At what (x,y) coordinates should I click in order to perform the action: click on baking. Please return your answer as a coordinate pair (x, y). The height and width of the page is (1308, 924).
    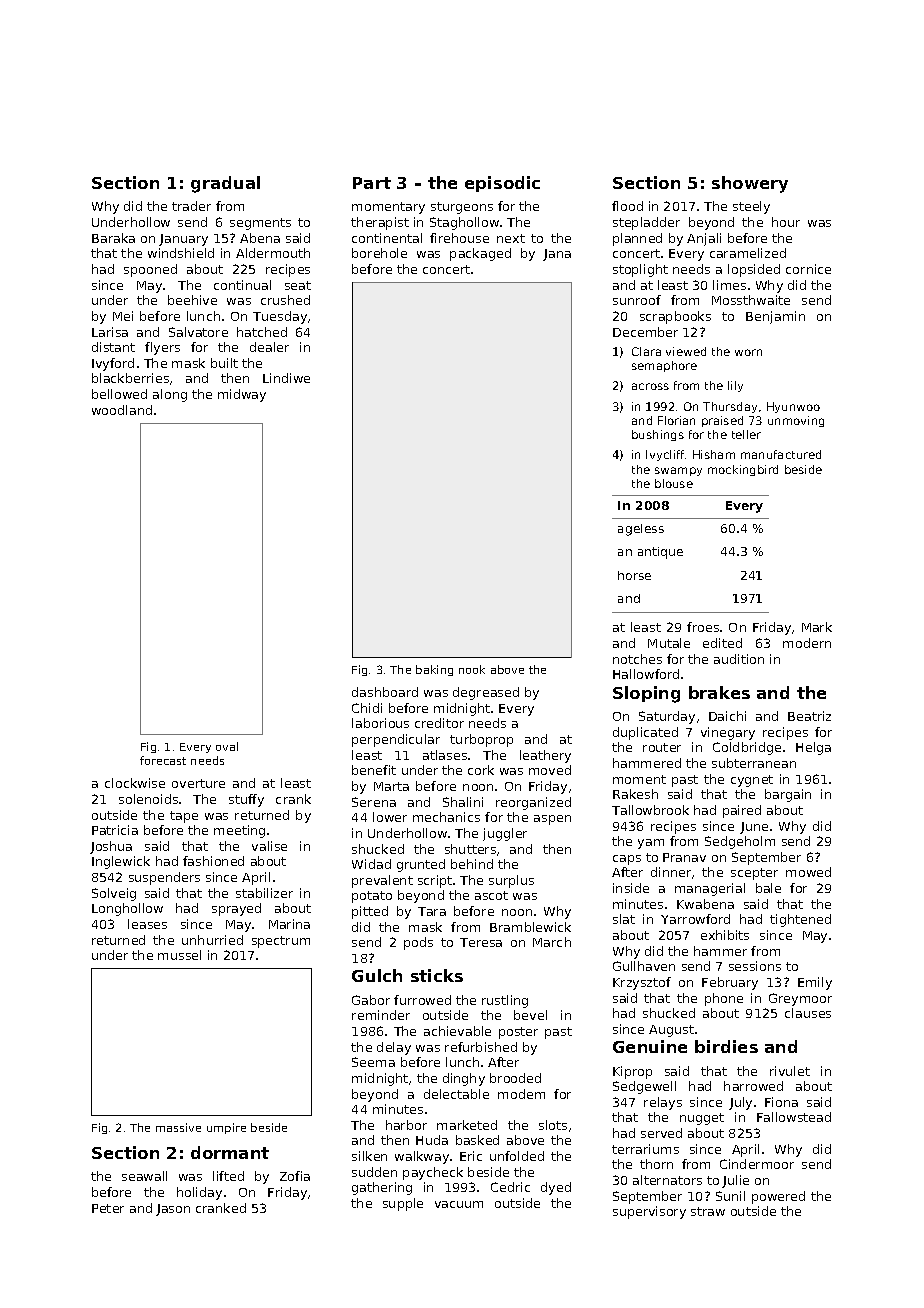
    Looking at the image, I should click on (434, 670).
